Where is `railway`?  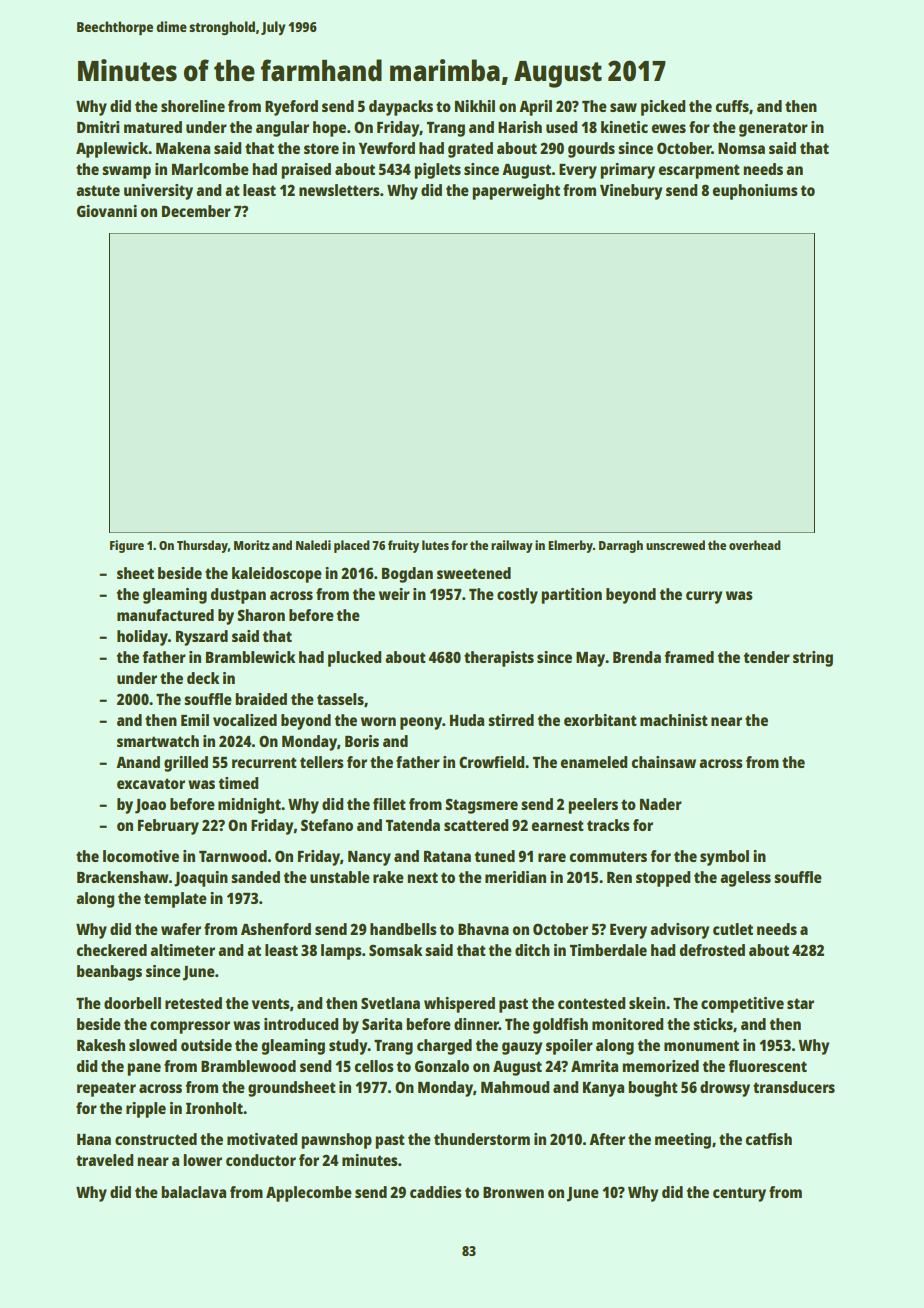
railway is located at coordinates (512, 546).
